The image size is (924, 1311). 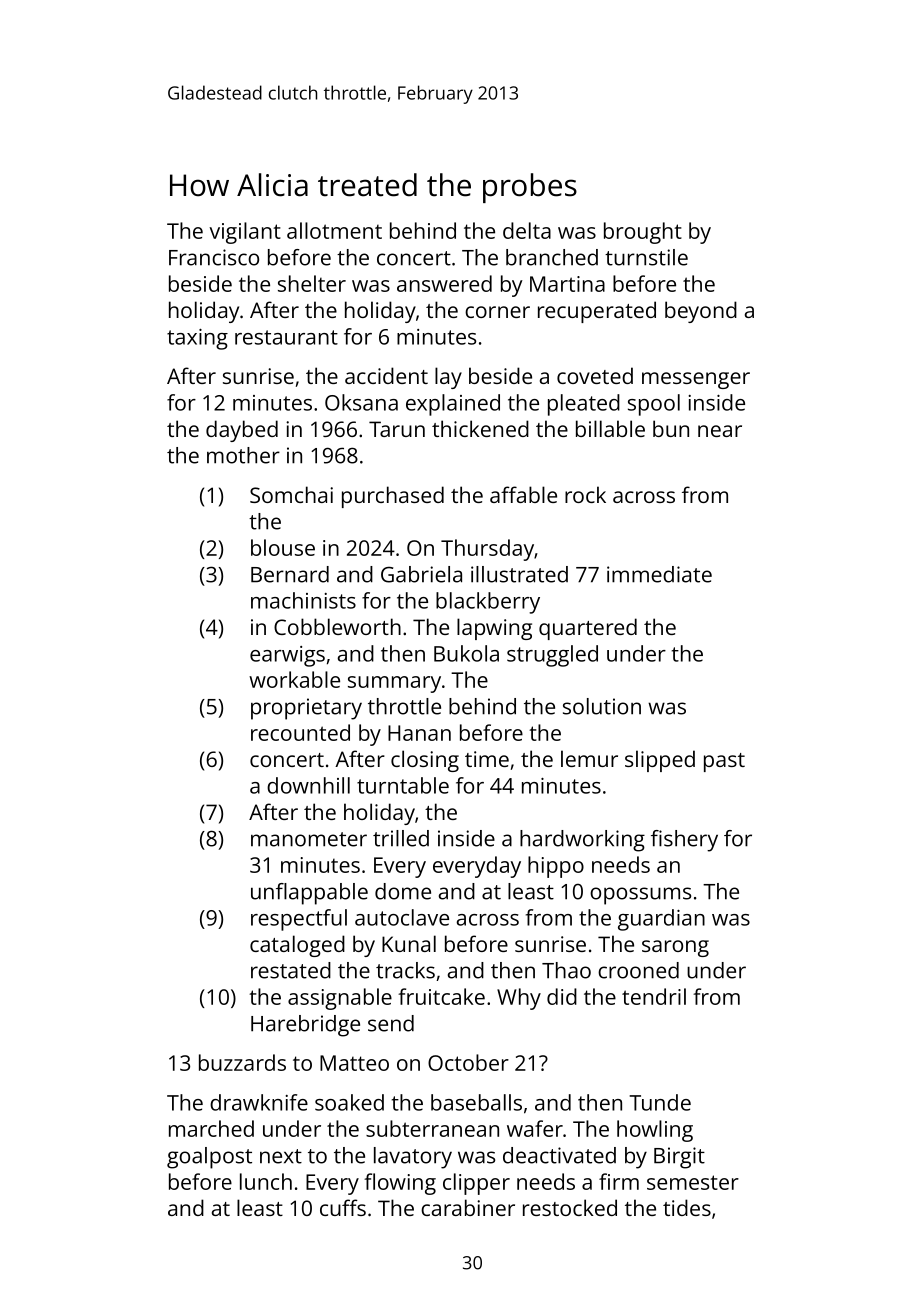 What do you see at coordinates (701, 312) in the page?
I see `beyond` at bounding box center [701, 312].
